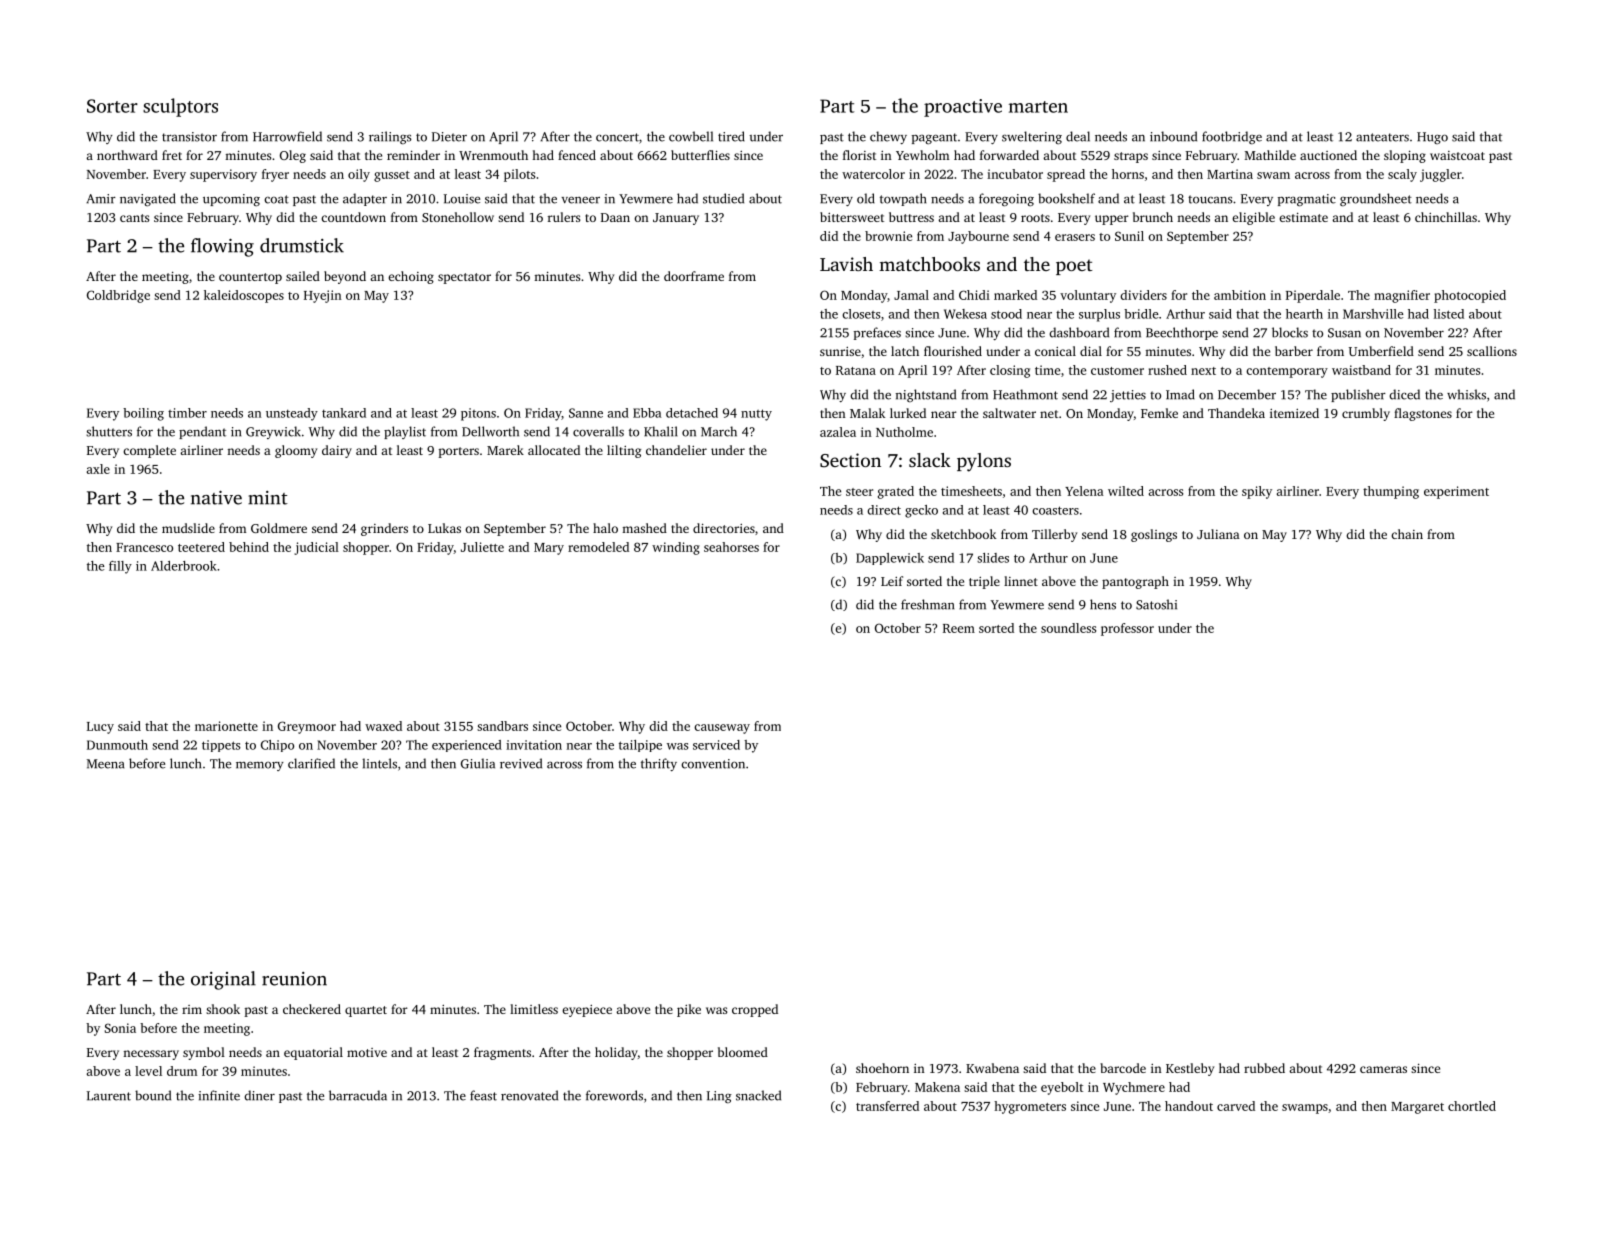  I want to click on Stonehollow, so click(458, 217).
